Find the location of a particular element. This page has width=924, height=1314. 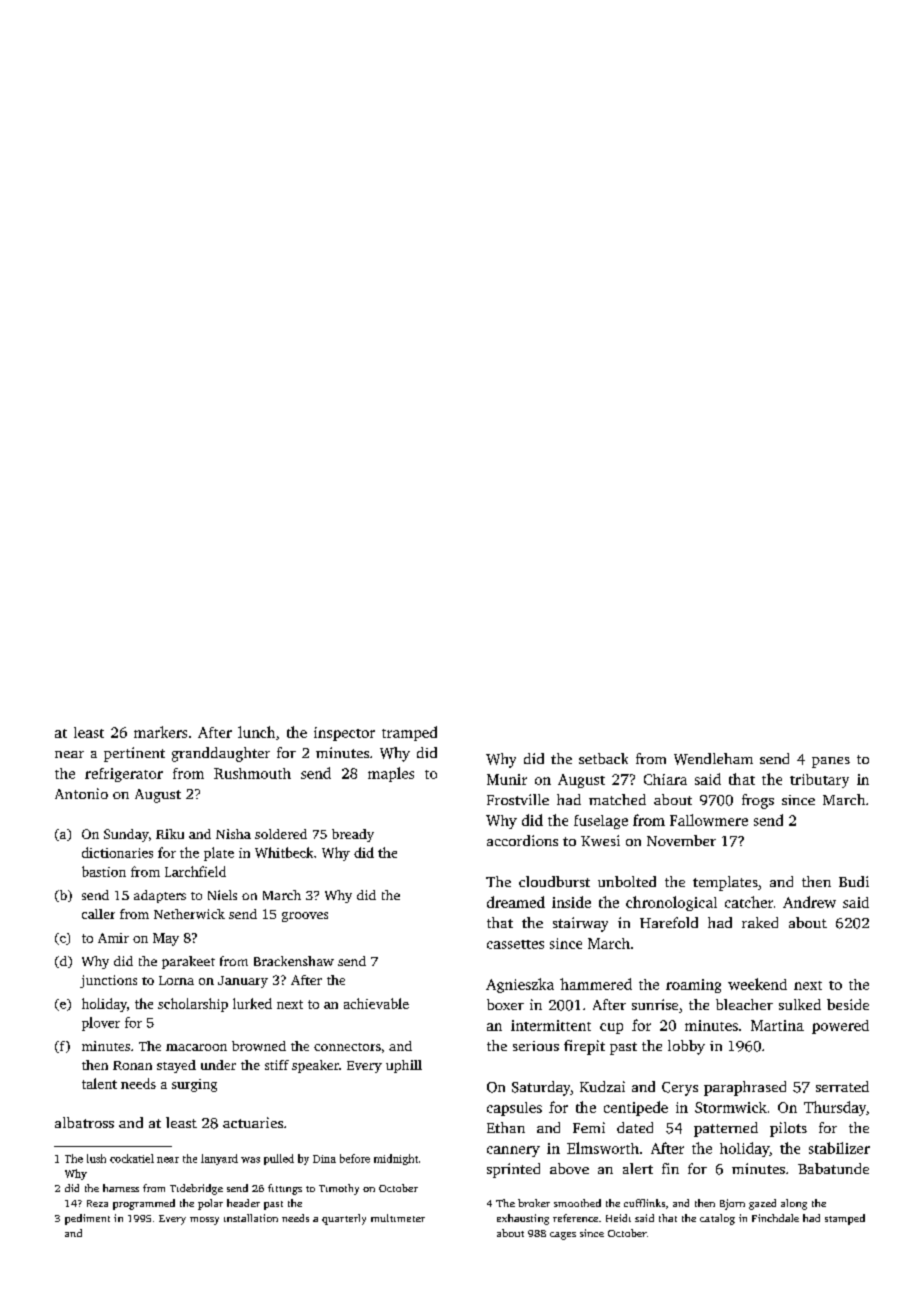

pediment is located at coordinates (87, 1219).
